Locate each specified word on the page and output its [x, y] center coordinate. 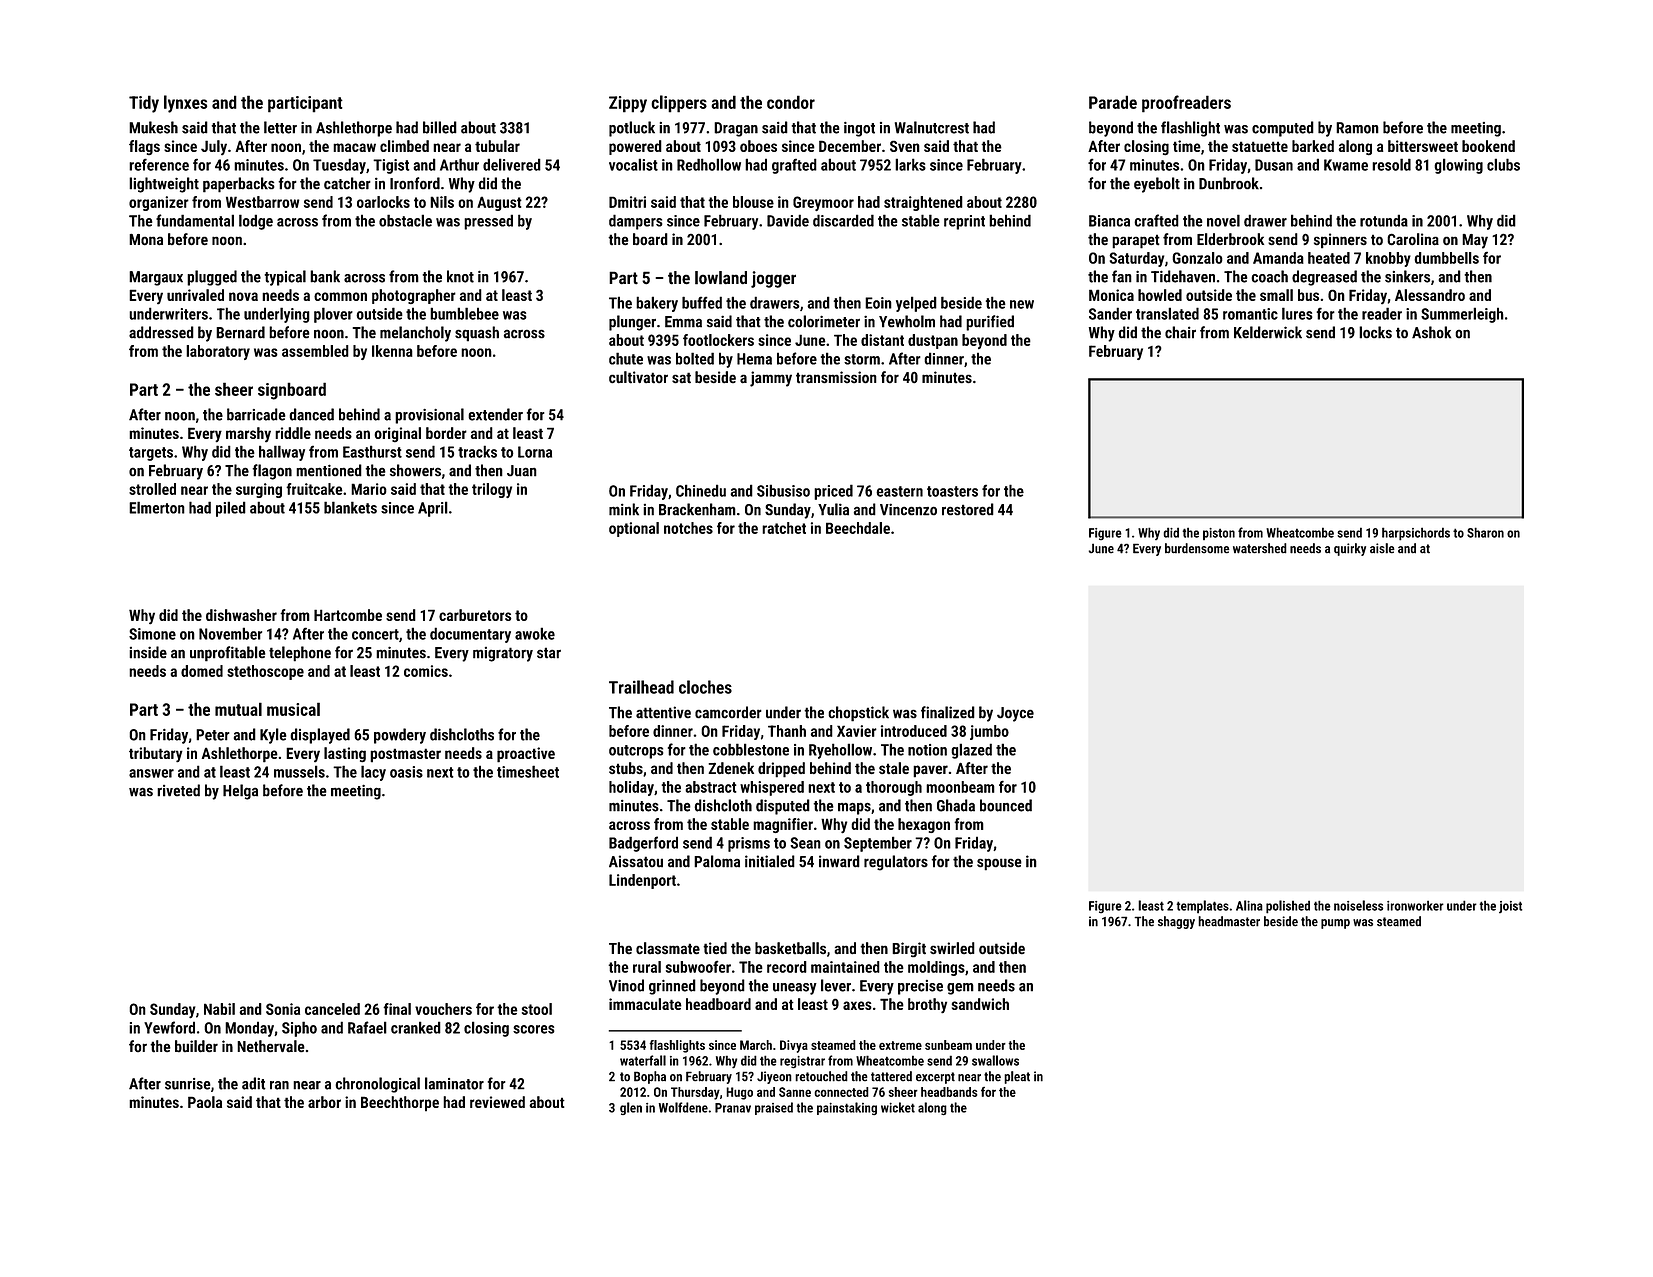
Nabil [219, 1009]
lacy [373, 773]
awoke [535, 633]
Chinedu [701, 490]
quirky [1350, 549]
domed [202, 671]
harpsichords [1416, 534]
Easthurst [372, 452]
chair [1180, 332]
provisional [429, 416]
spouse [999, 864]
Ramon [1357, 128]
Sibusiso [783, 490]
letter [280, 127]
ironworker [1415, 905]
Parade [1113, 102]
